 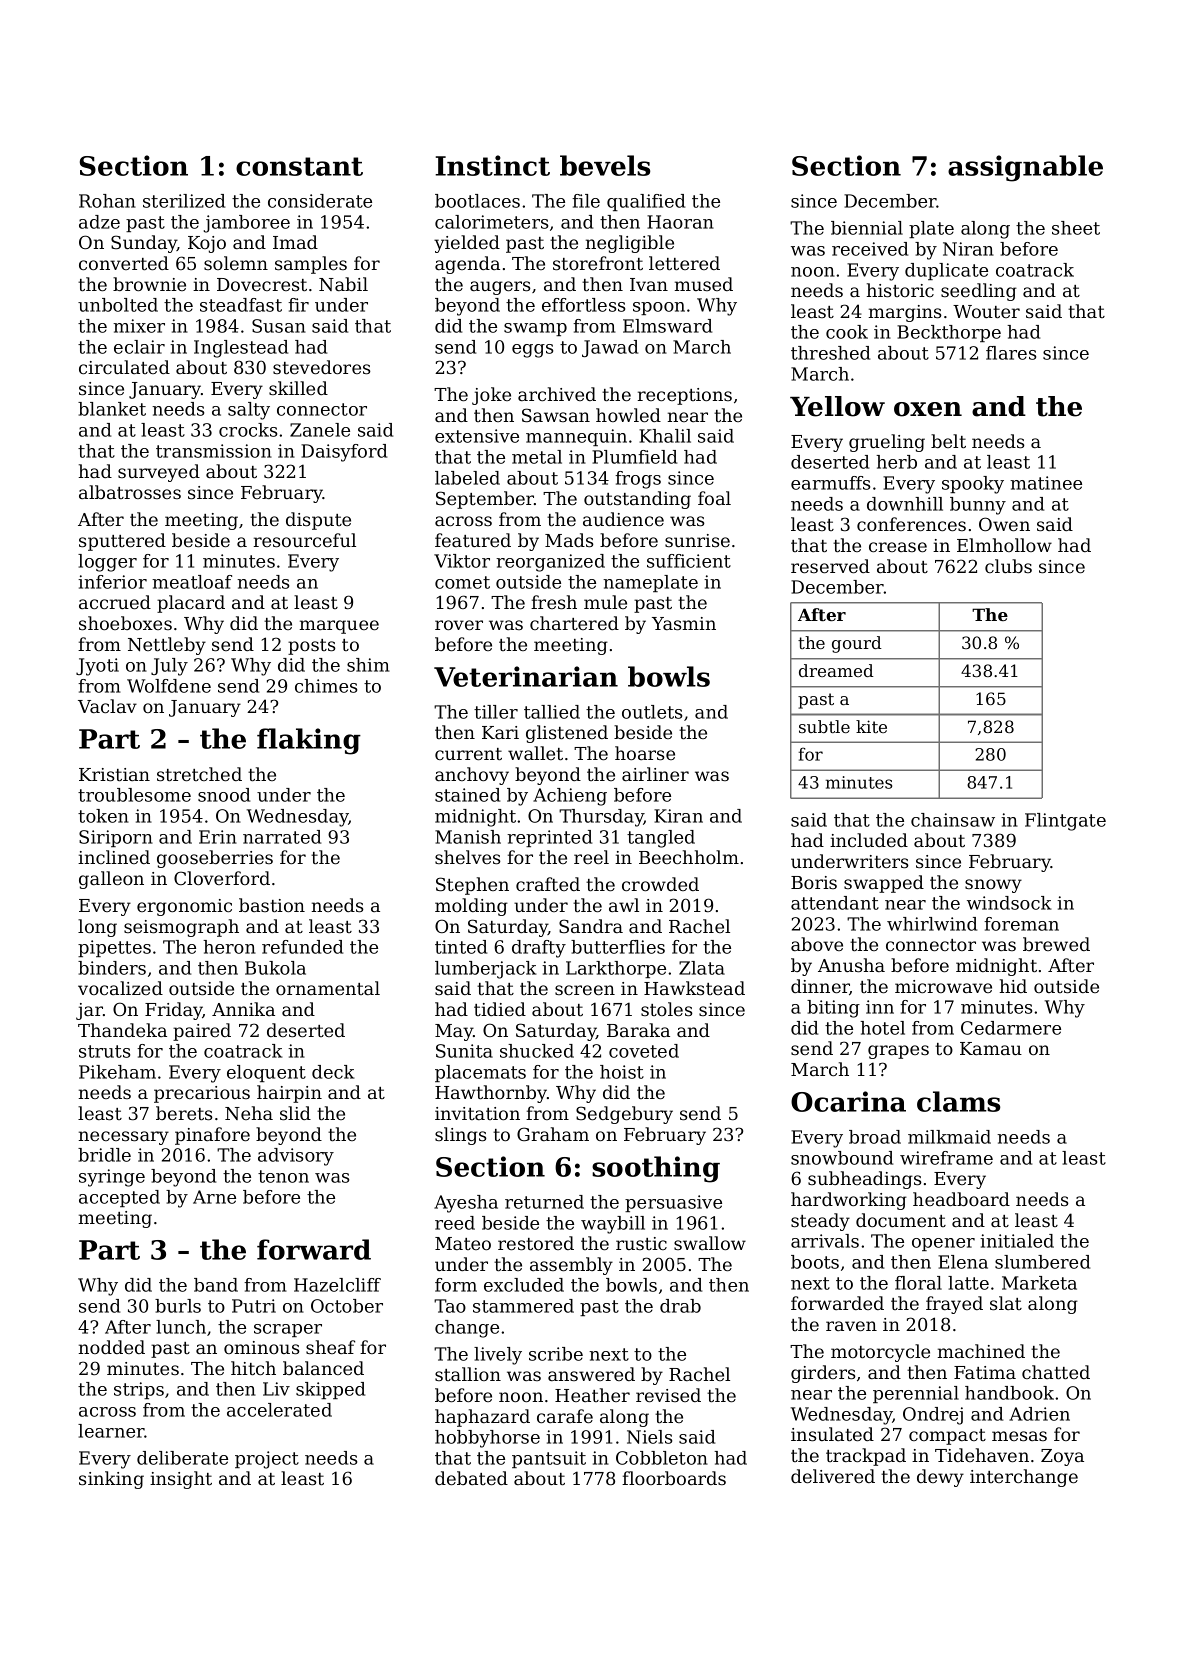 What do you see at coordinates (830, 566) in the image?
I see `reserved` at bounding box center [830, 566].
